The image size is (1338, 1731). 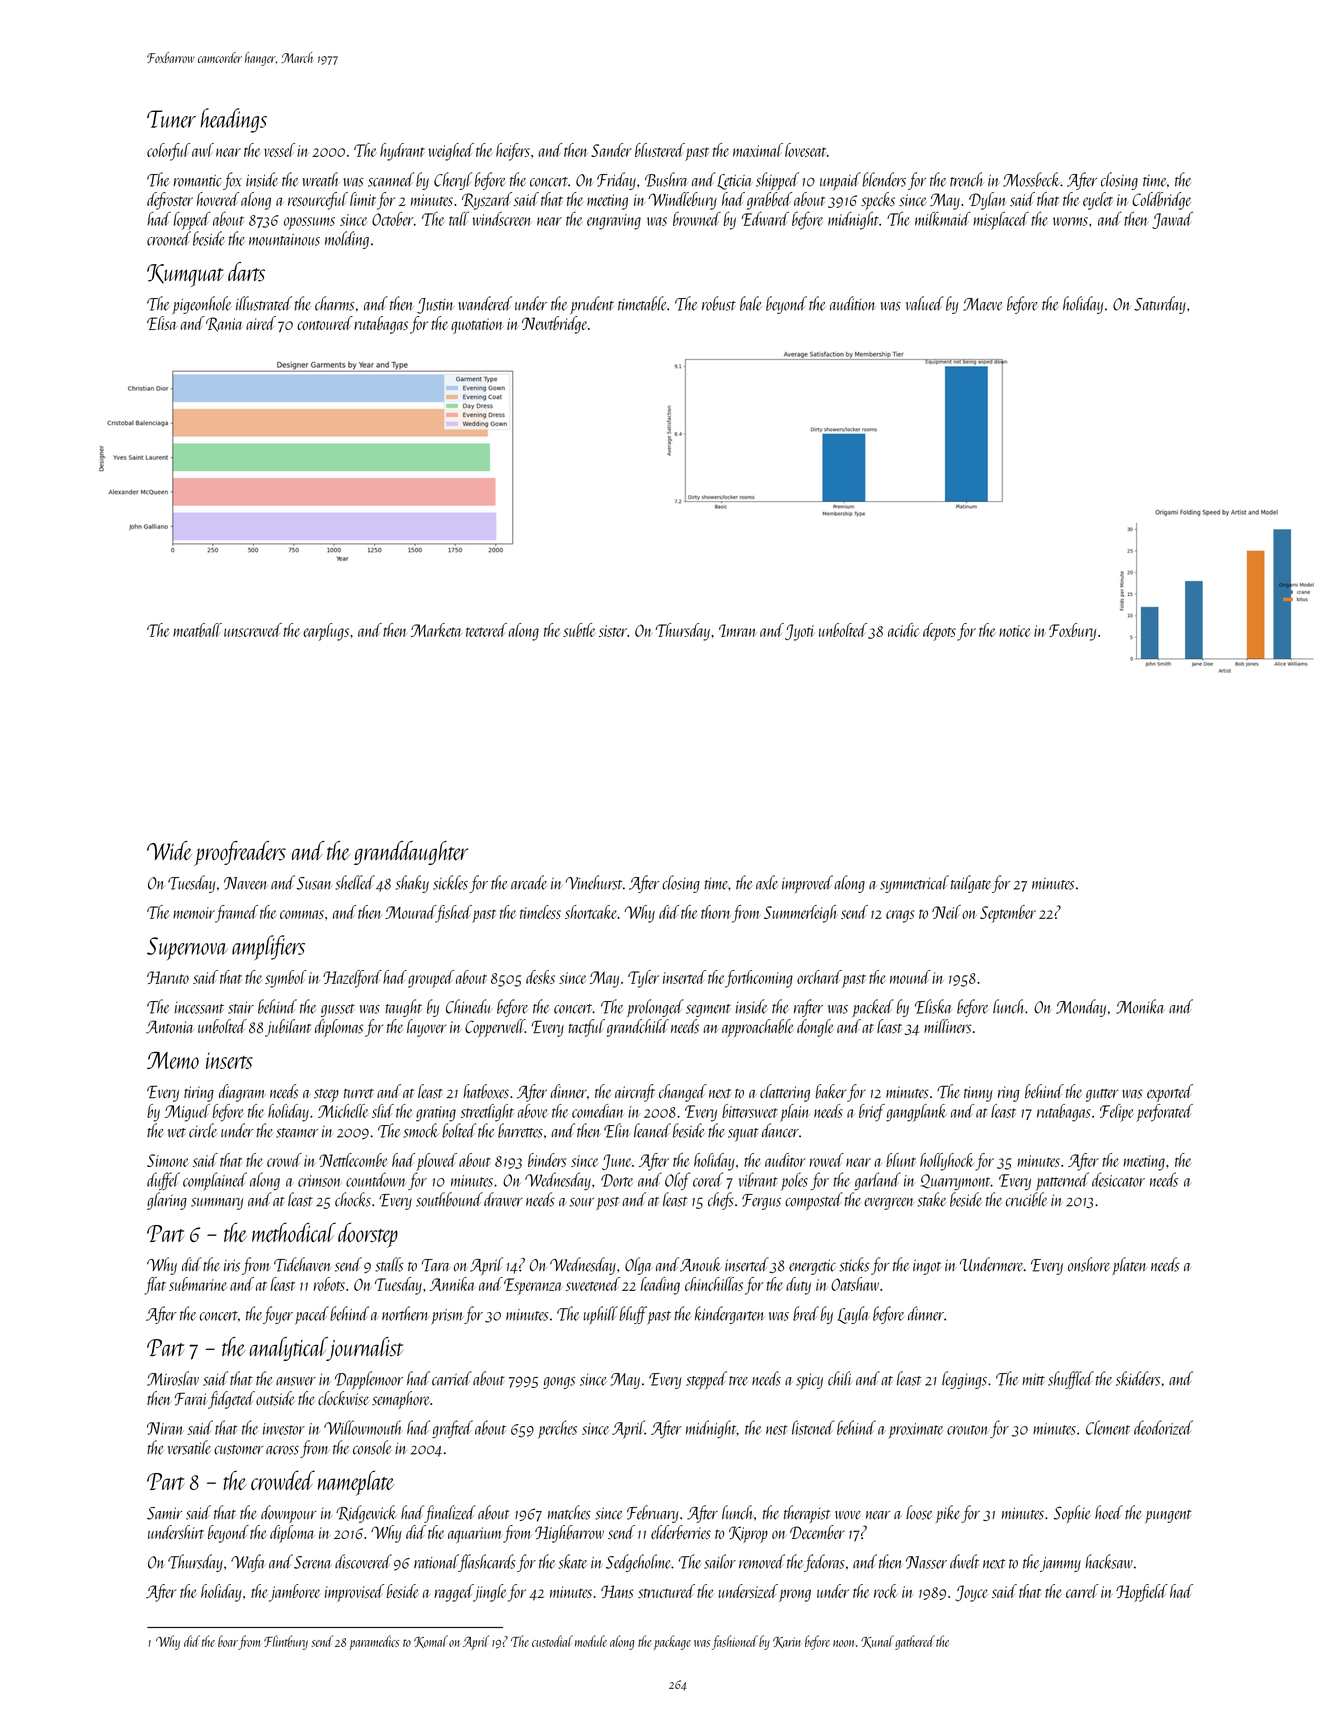 I want to click on sister, so click(x=613, y=631).
